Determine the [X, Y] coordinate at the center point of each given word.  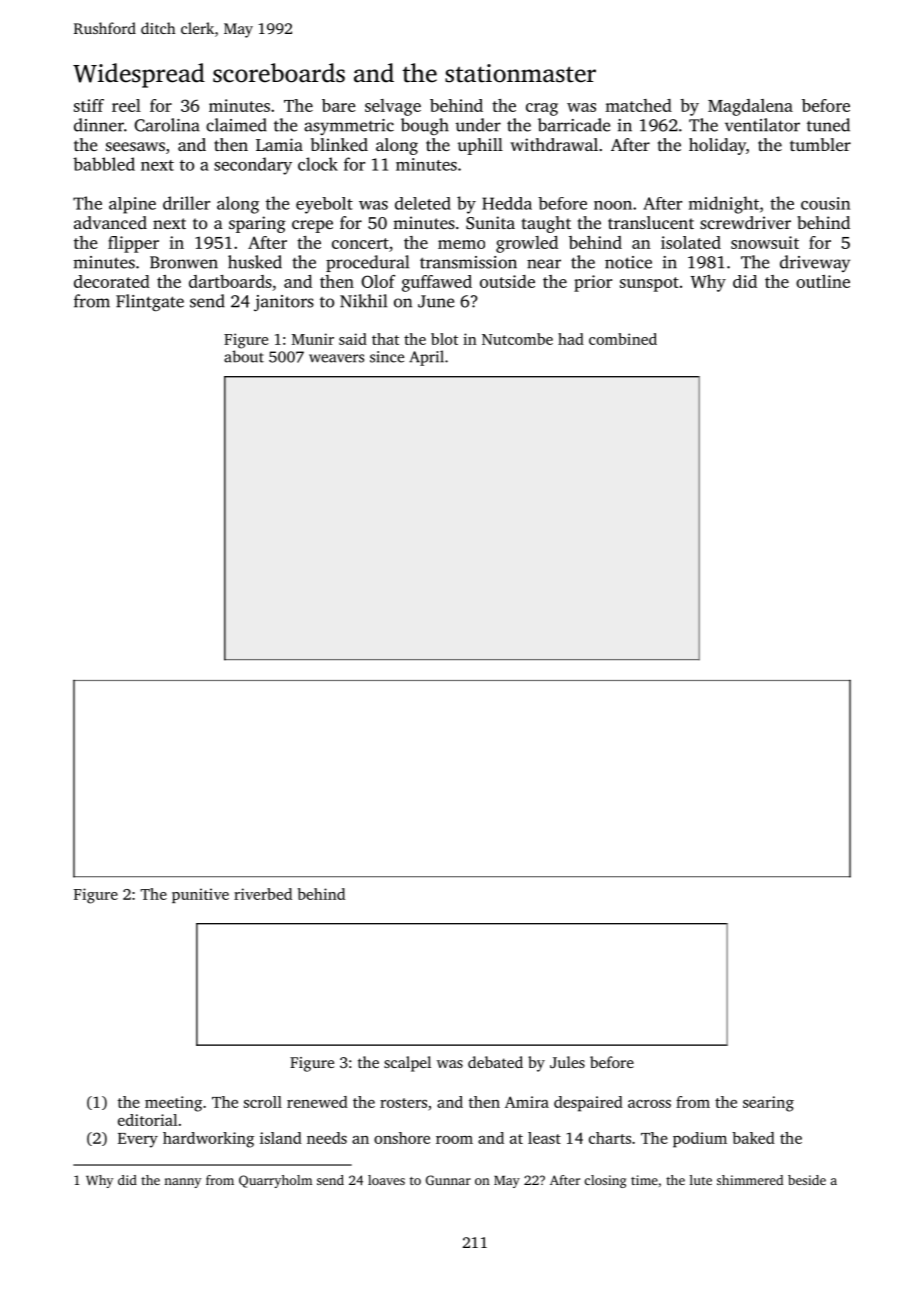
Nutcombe [517, 339]
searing [768, 1104]
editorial [147, 1120]
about [244, 356]
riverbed [263, 894]
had [571, 339]
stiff [89, 105]
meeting [173, 1104]
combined [623, 339]
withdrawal [554, 144]
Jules [567, 1062]
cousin [825, 203]
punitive [200, 895]
